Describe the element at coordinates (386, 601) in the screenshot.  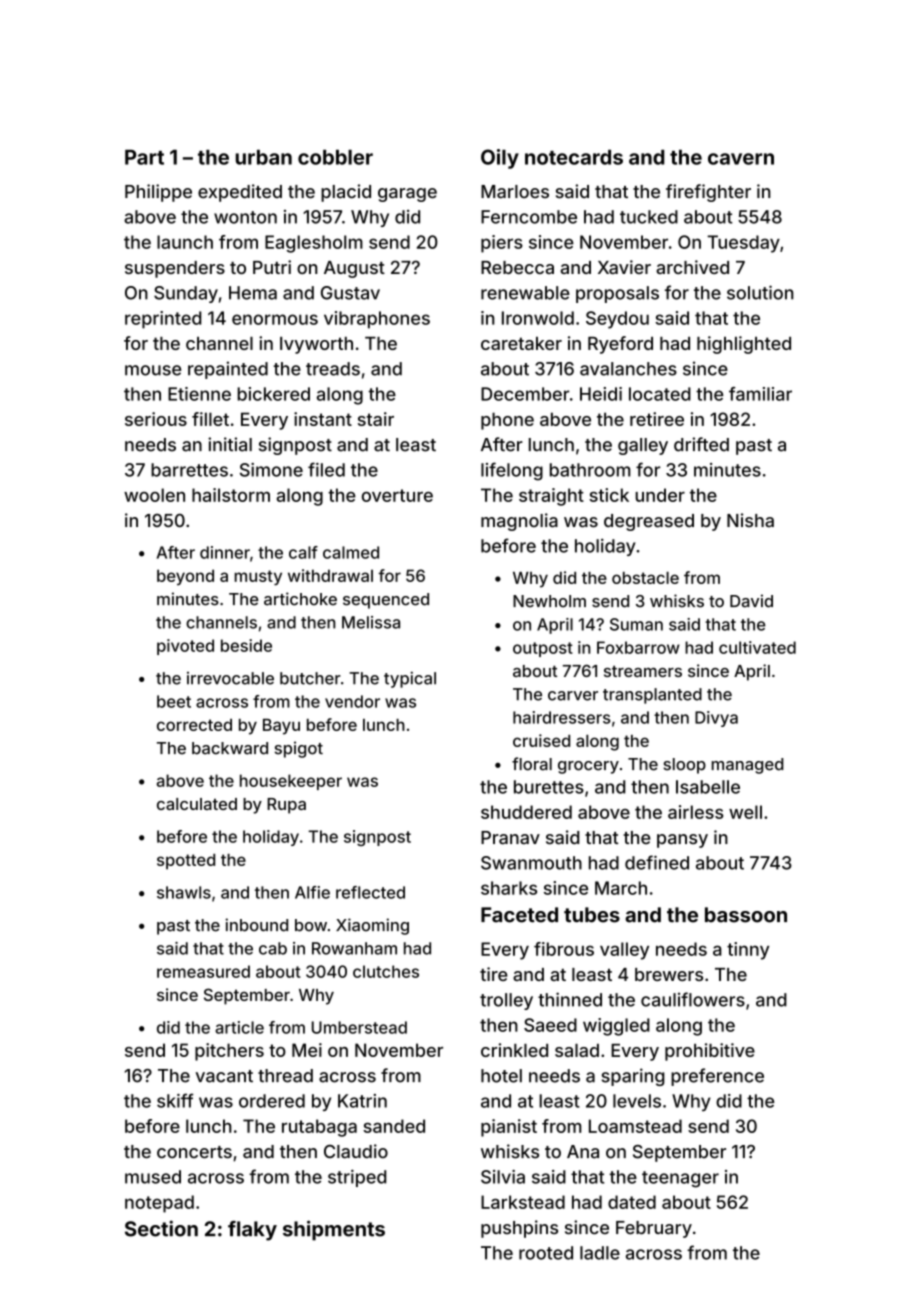
I see `sequenced` at that location.
